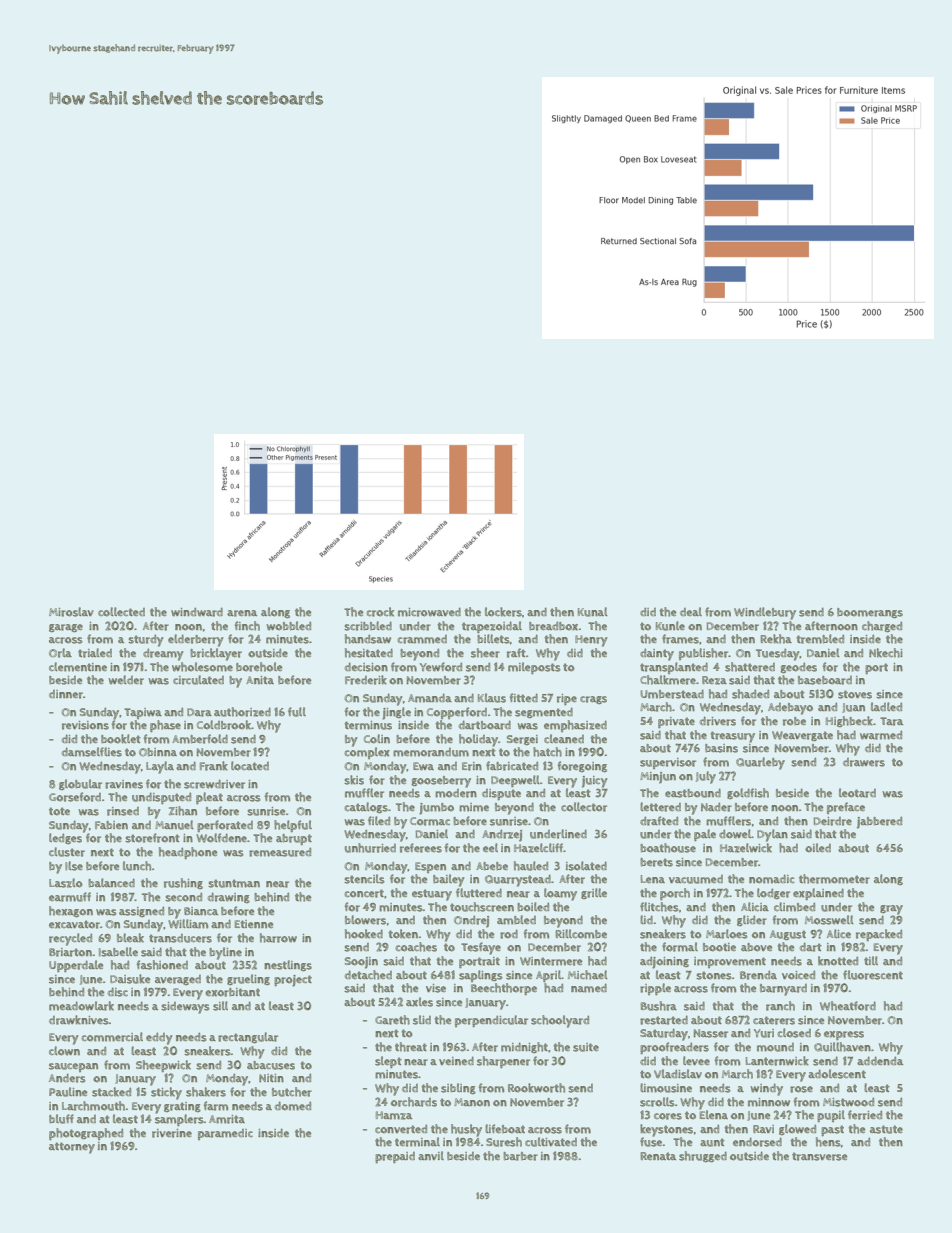 This screenshot has width=952, height=1233. What do you see at coordinates (593, 612) in the screenshot?
I see `Kunal` at bounding box center [593, 612].
